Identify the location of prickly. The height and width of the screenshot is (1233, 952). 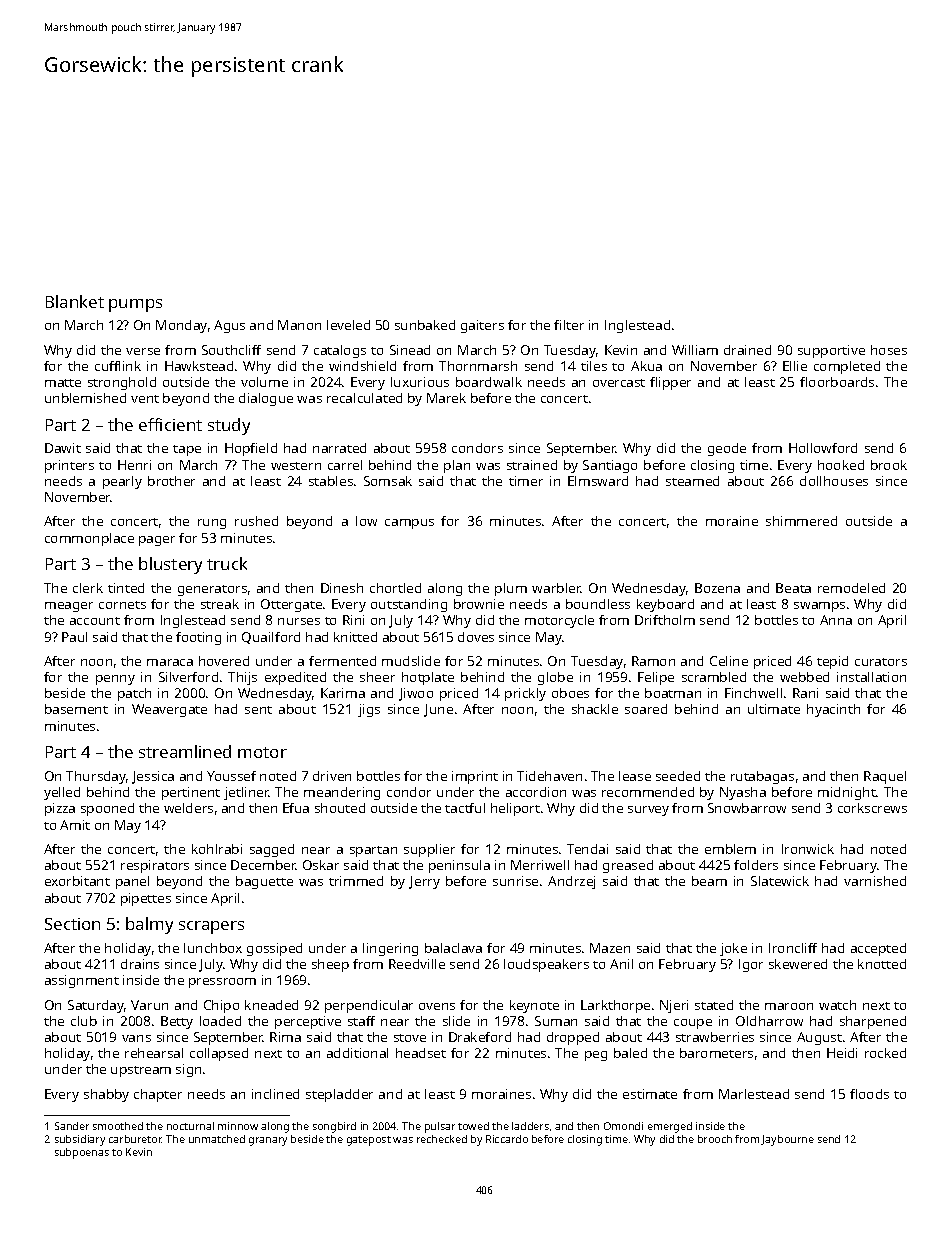
(525, 694).
